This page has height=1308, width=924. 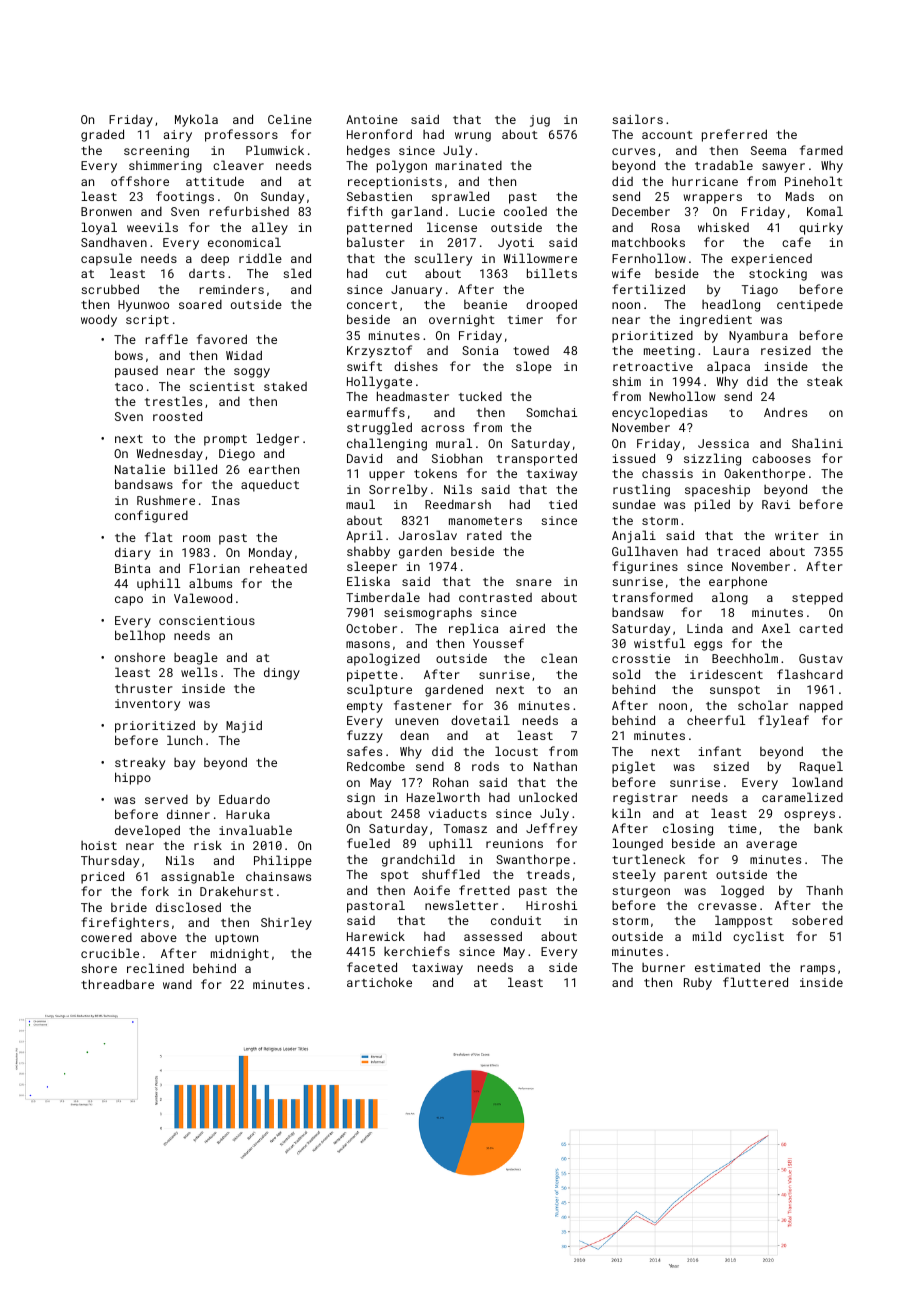 I want to click on hoist, so click(x=99, y=845).
